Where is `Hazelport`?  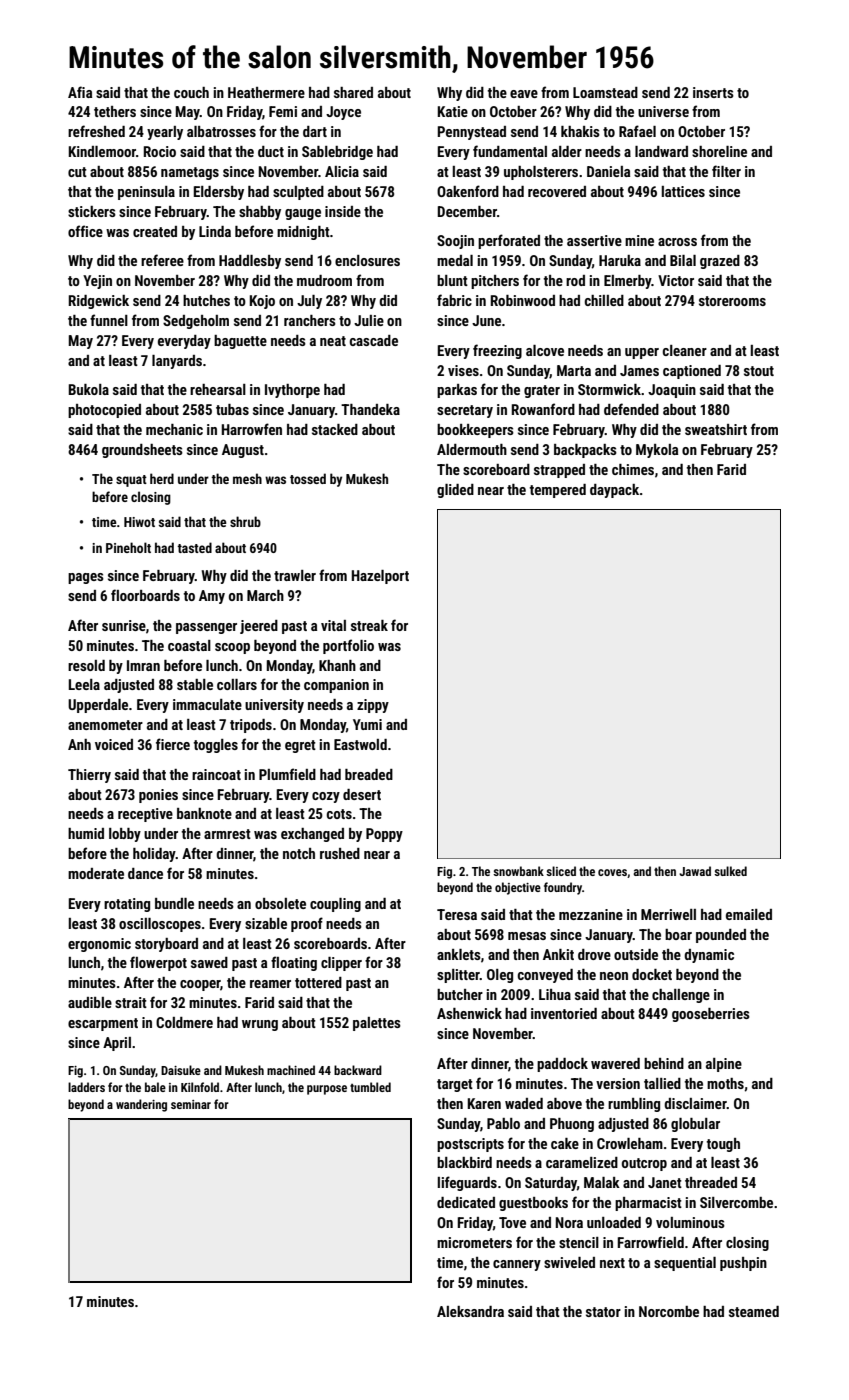
Hazelport is located at coordinates (380, 577).
